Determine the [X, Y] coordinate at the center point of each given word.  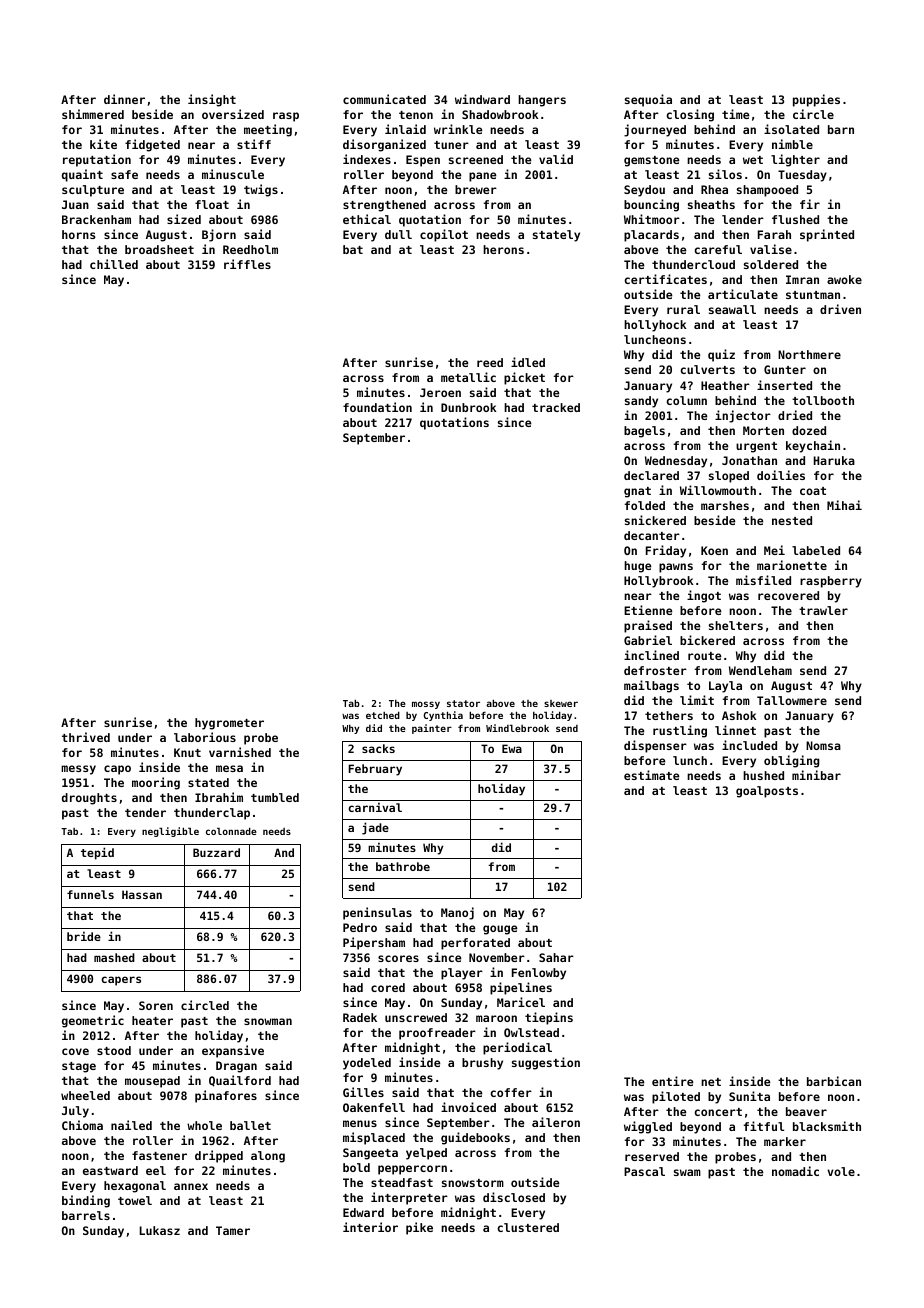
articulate [743, 294]
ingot [704, 596]
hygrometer [229, 724]
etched [383, 715]
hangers [542, 101]
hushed [763, 775]
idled [528, 362]
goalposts [767, 792]
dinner [124, 99]
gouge [500, 930]
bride [84, 936]
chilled [114, 264]
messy [78, 770]
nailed [131, 1125]
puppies [816, 100]
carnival [375, 807]
